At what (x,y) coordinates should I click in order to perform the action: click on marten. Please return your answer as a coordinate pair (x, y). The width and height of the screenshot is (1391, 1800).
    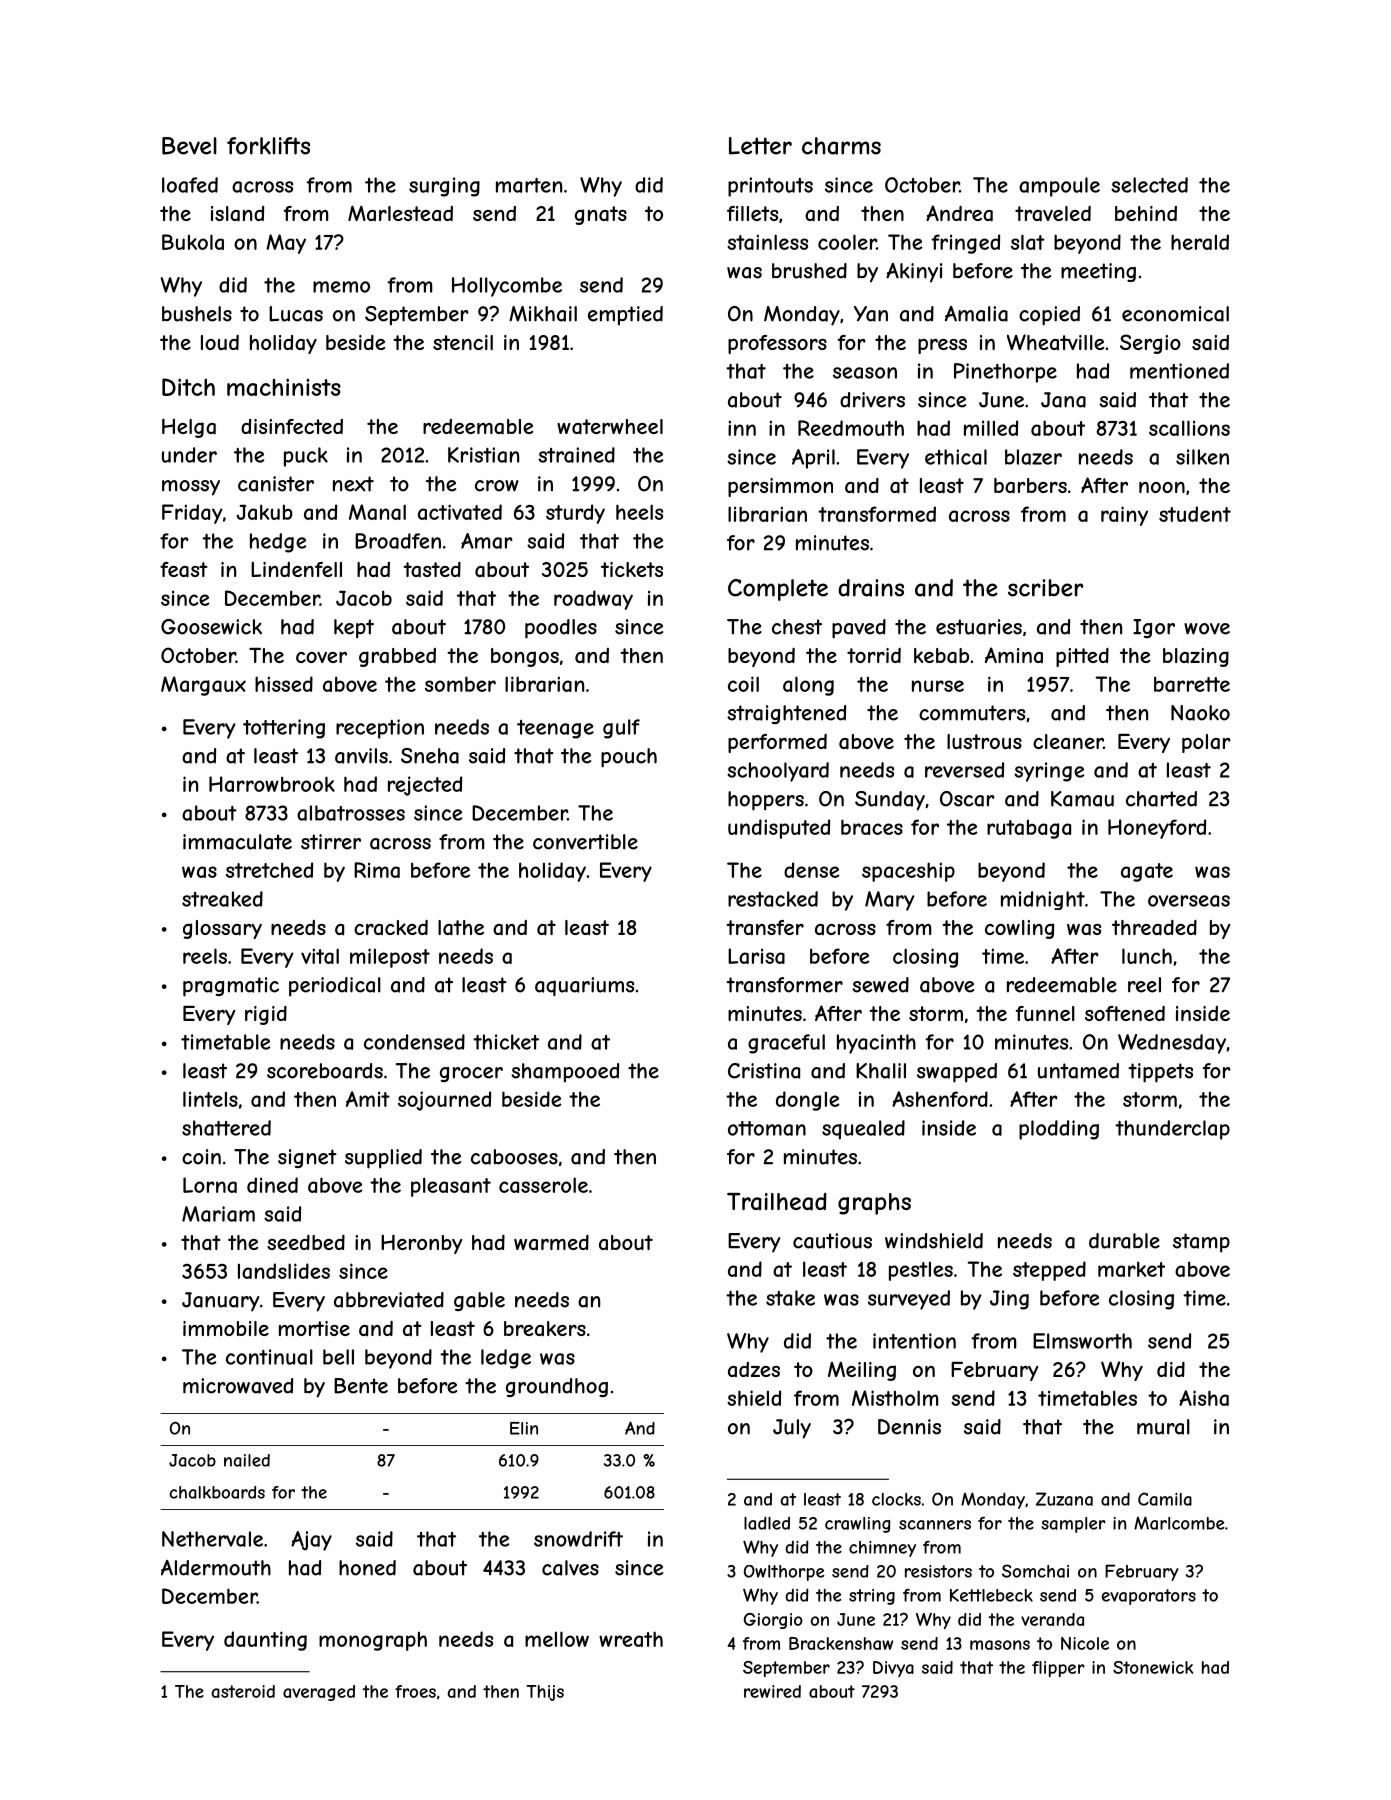
    Looking at the image, I should click on (529, 185).
